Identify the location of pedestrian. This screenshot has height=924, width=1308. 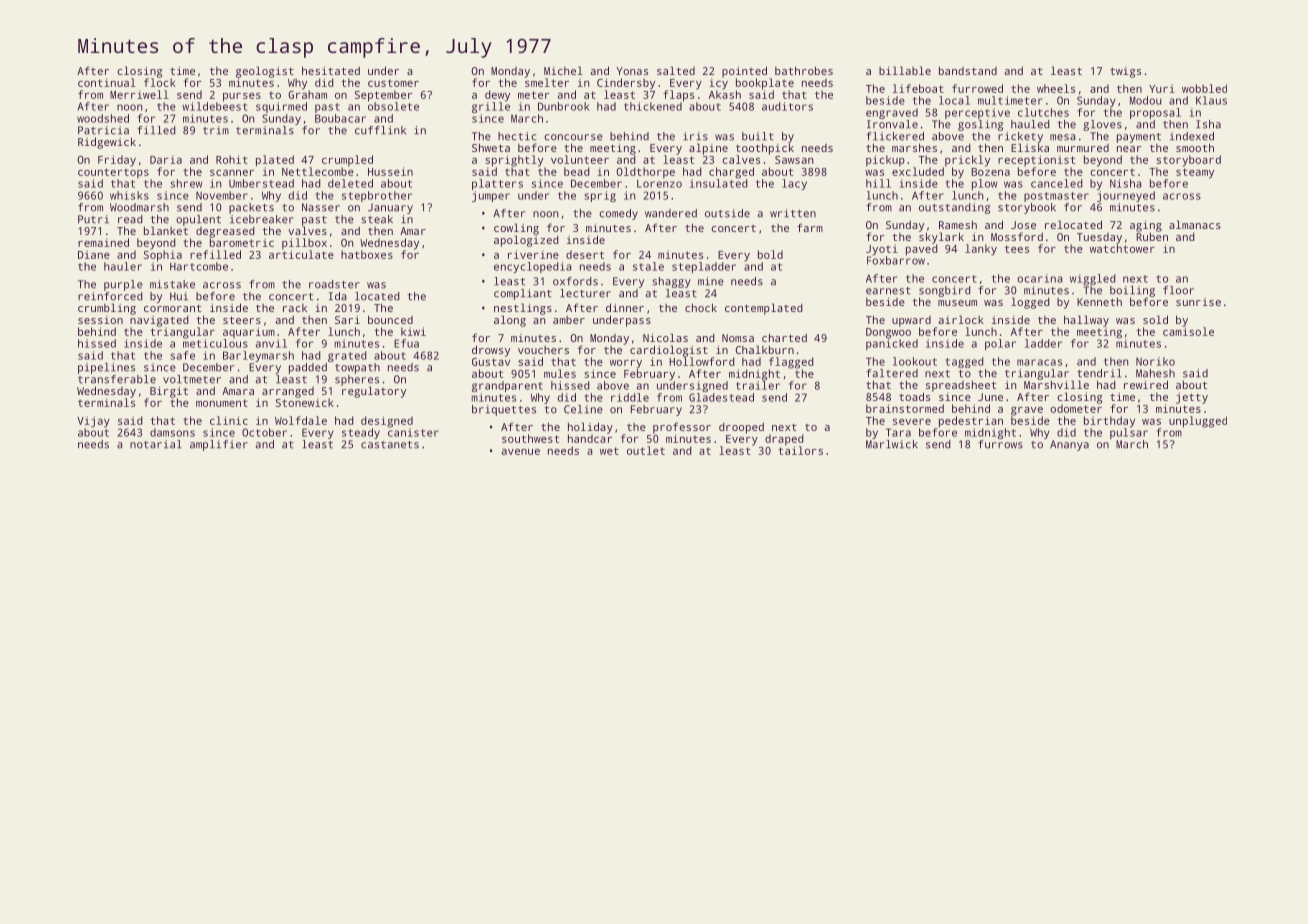
(971, 422).
